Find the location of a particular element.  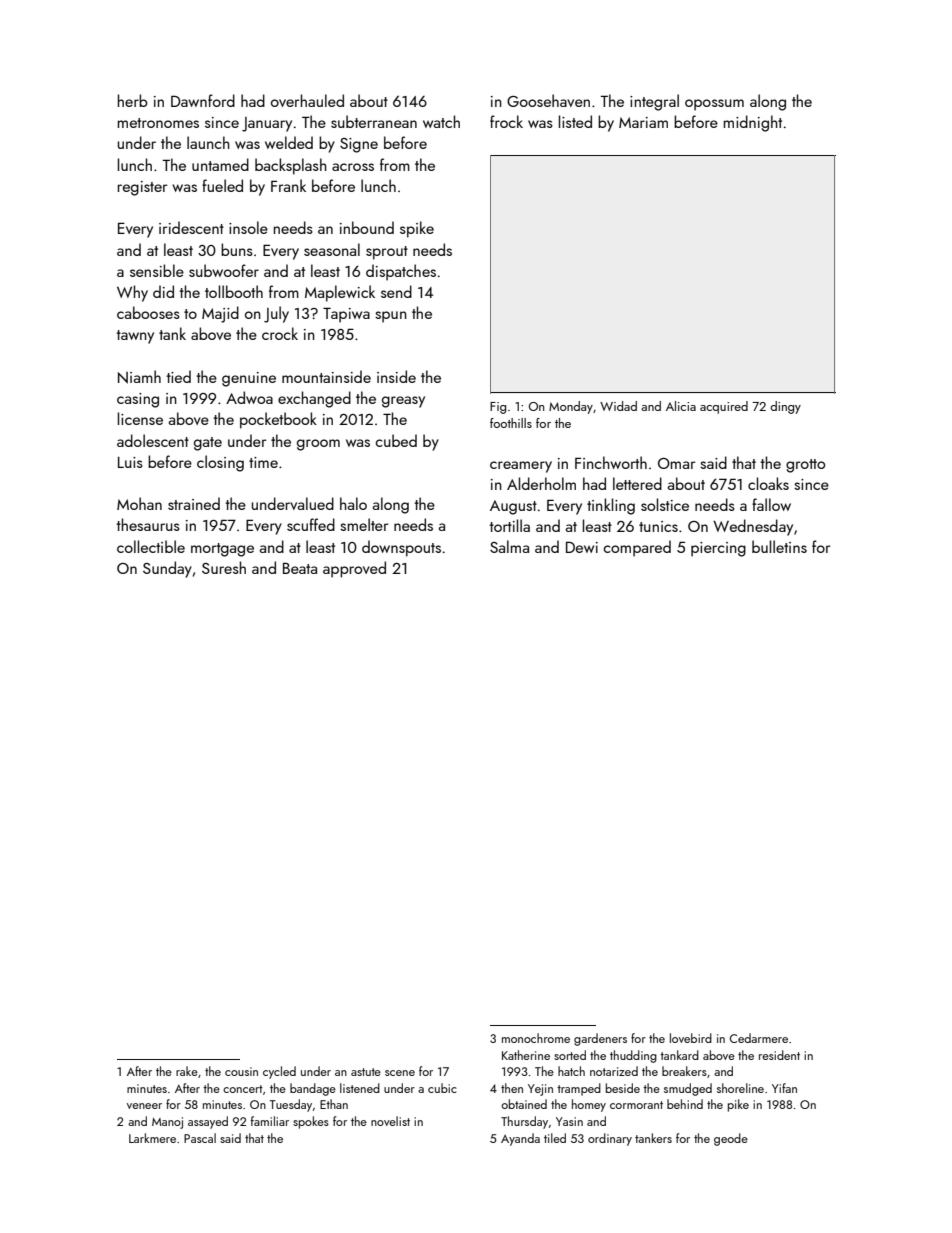

Larkmere is located at coordinates (152, 1138).
